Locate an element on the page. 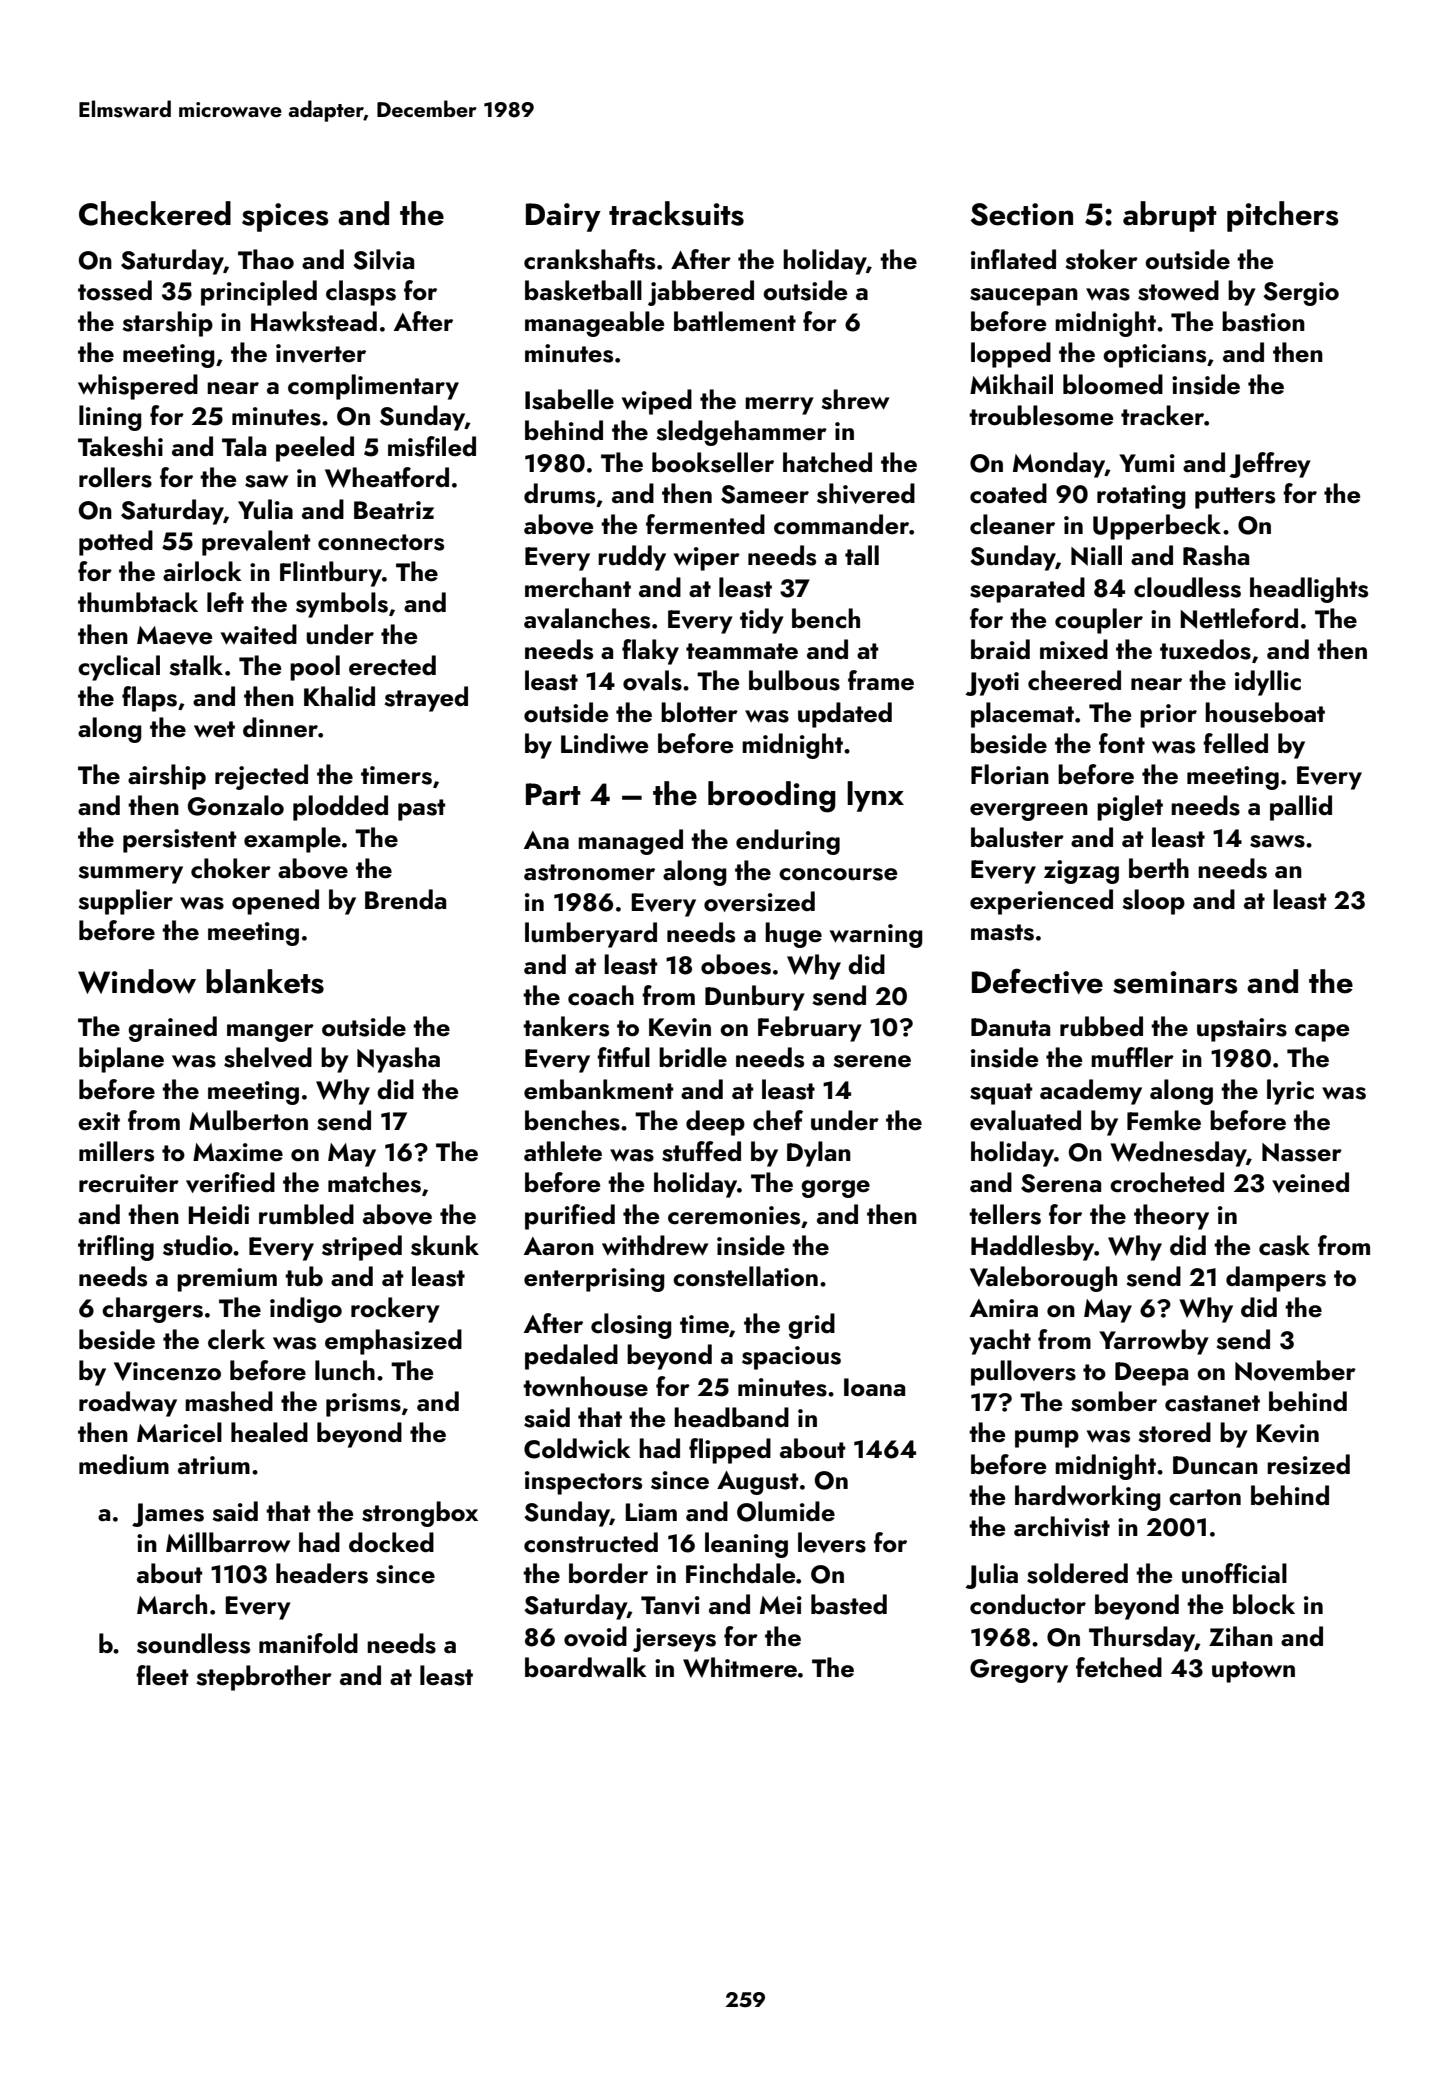 This document has height=2100, width=1450. seminars is located at coordinates (1175, 982).
